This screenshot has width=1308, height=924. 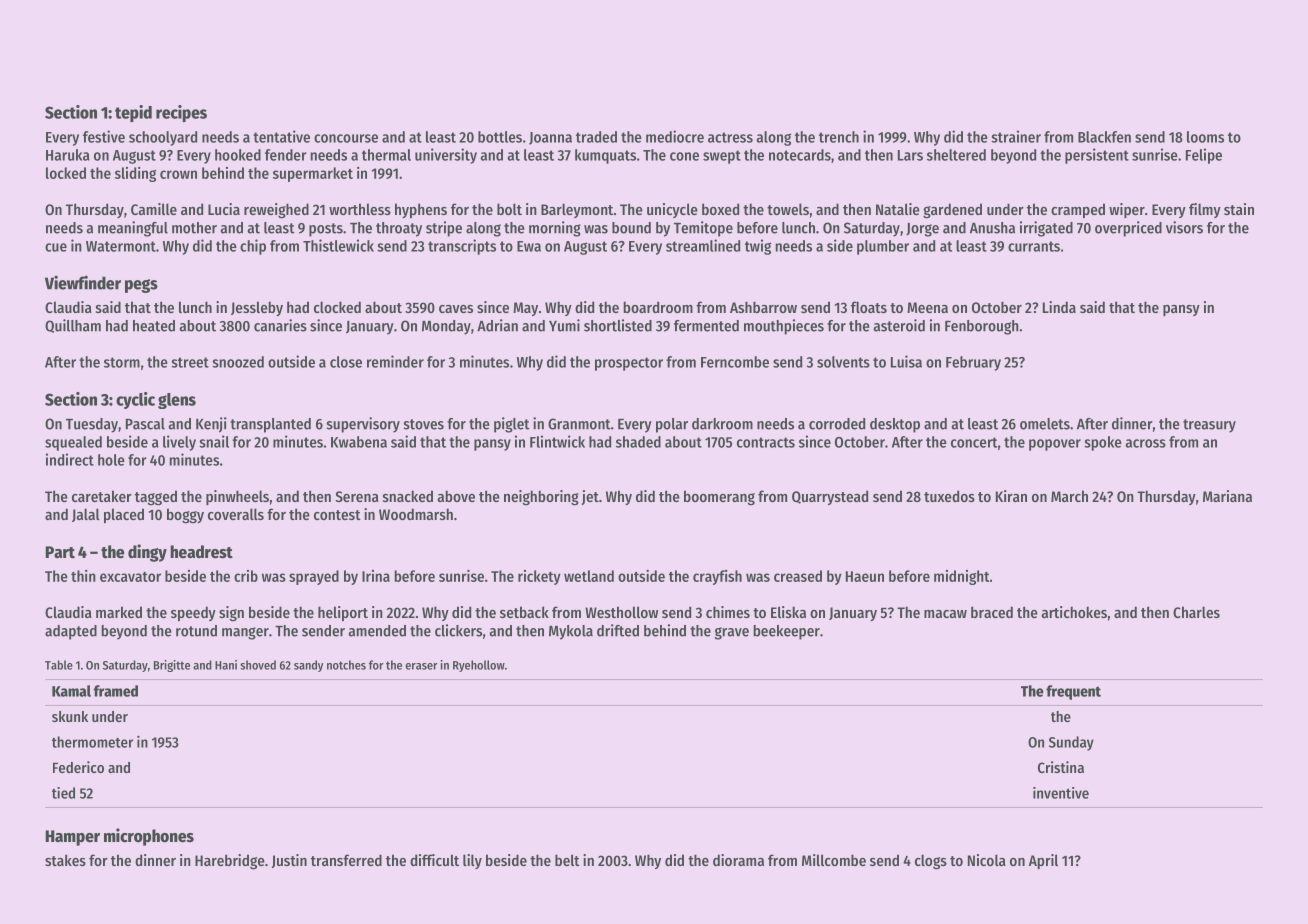 I want to click on difficult, so click(x=434, y=860).
